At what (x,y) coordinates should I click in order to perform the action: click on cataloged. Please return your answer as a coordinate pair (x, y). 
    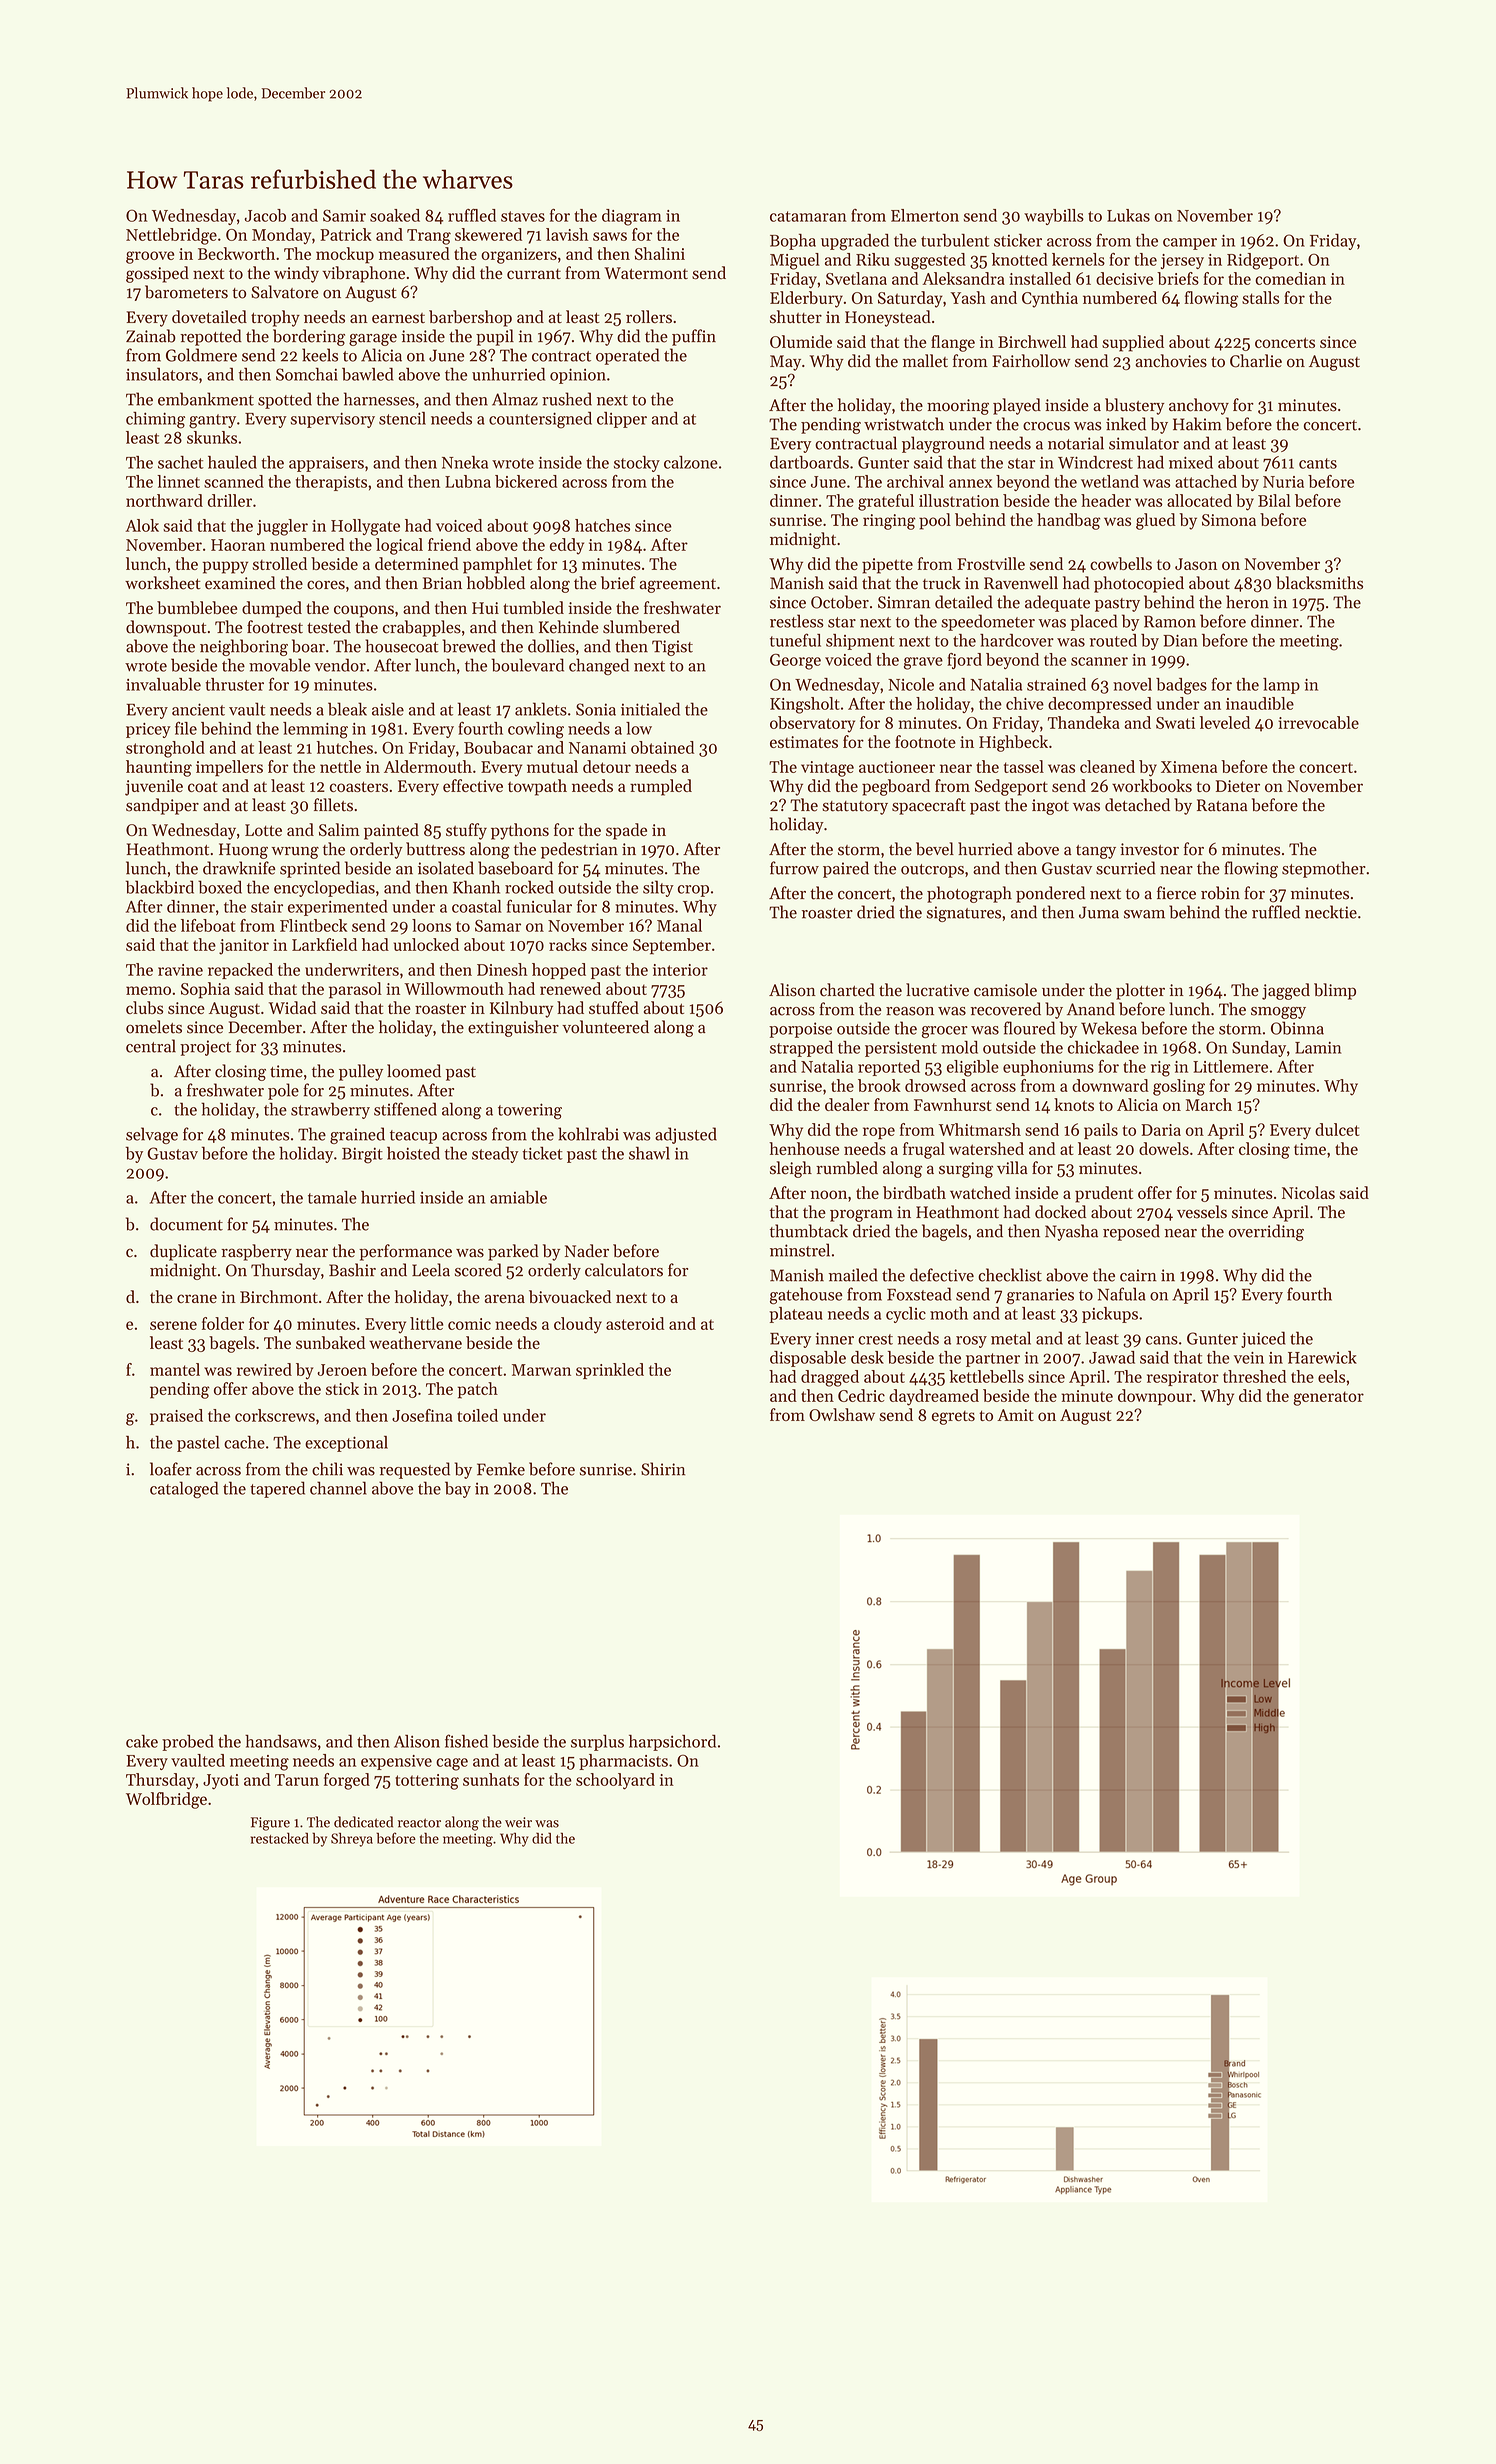
    Looking at the image, I should click on (184, 1490).
